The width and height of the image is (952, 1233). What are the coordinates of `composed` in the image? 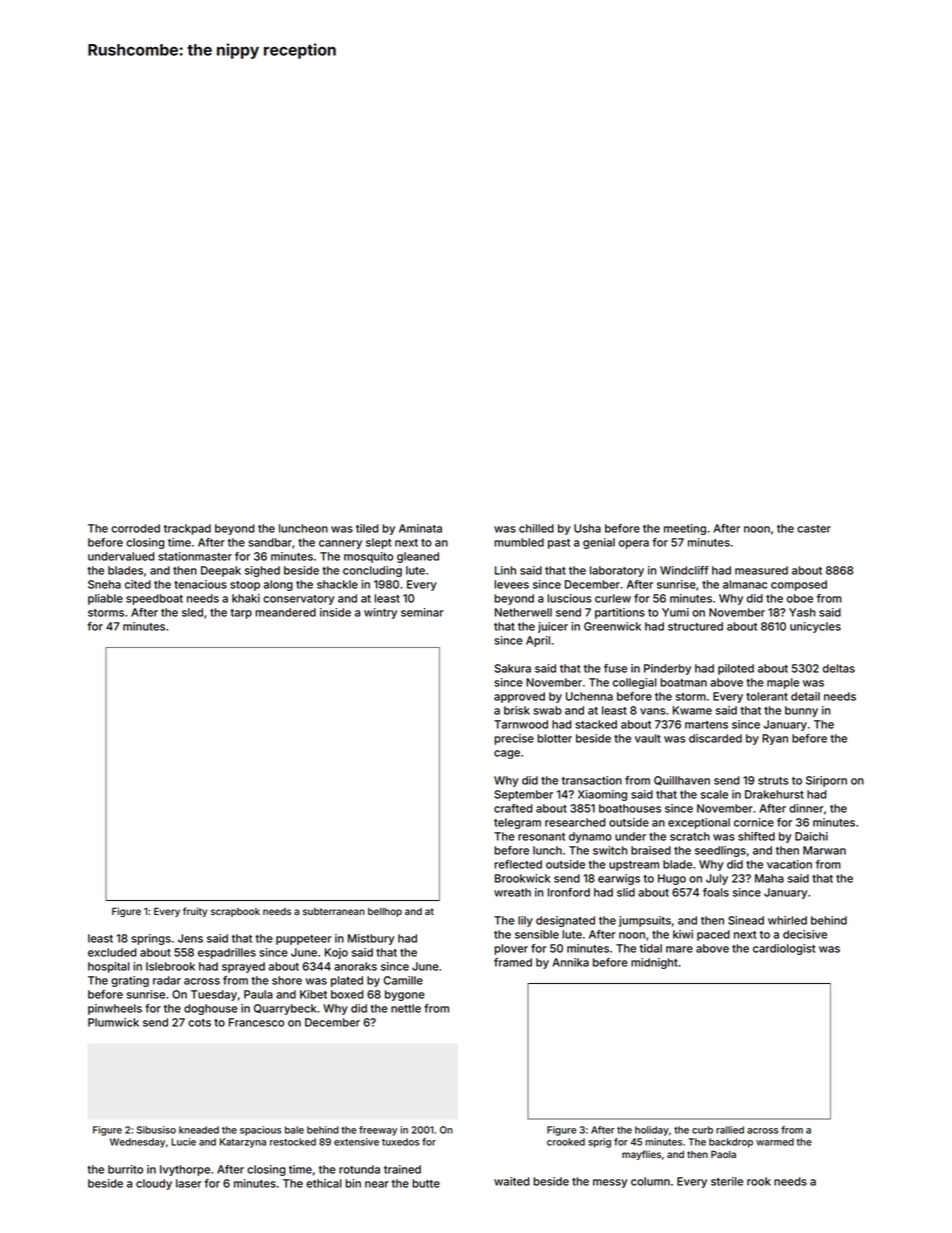 It's located at (799, 585).
